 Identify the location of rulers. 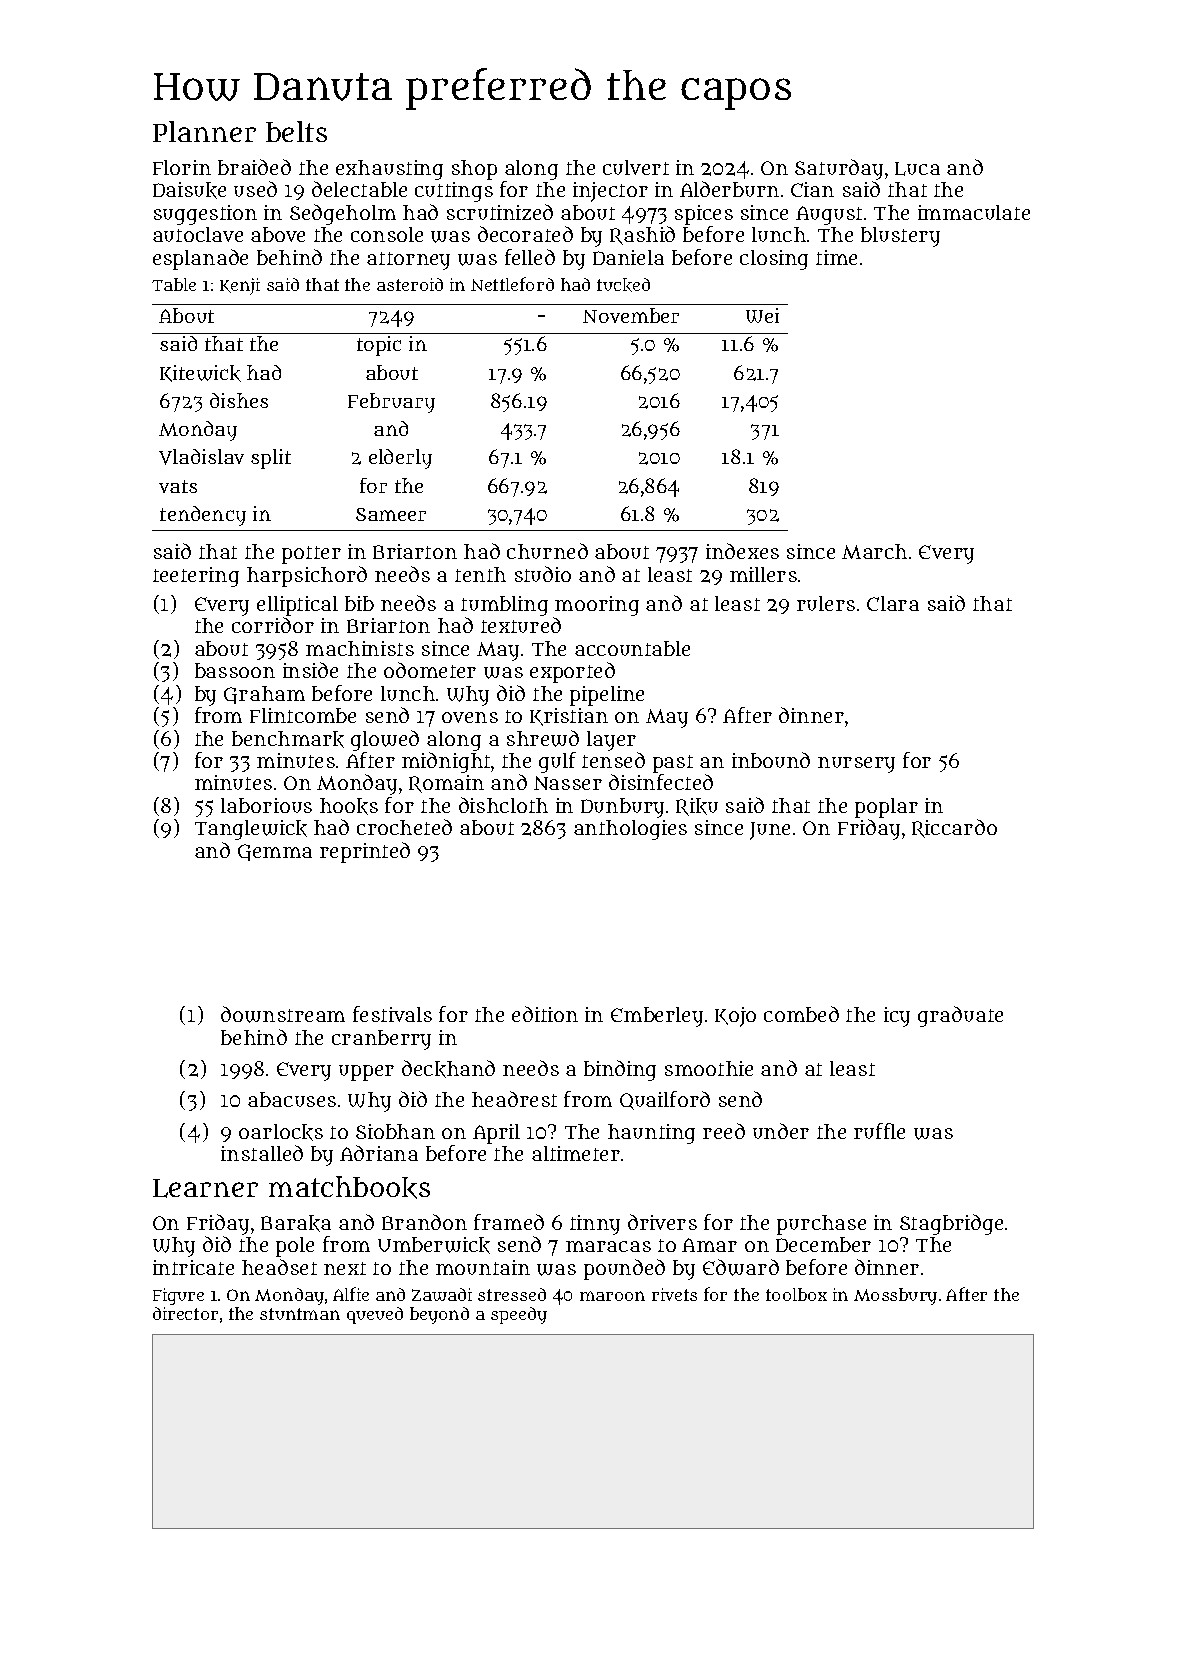
(826, 603).
